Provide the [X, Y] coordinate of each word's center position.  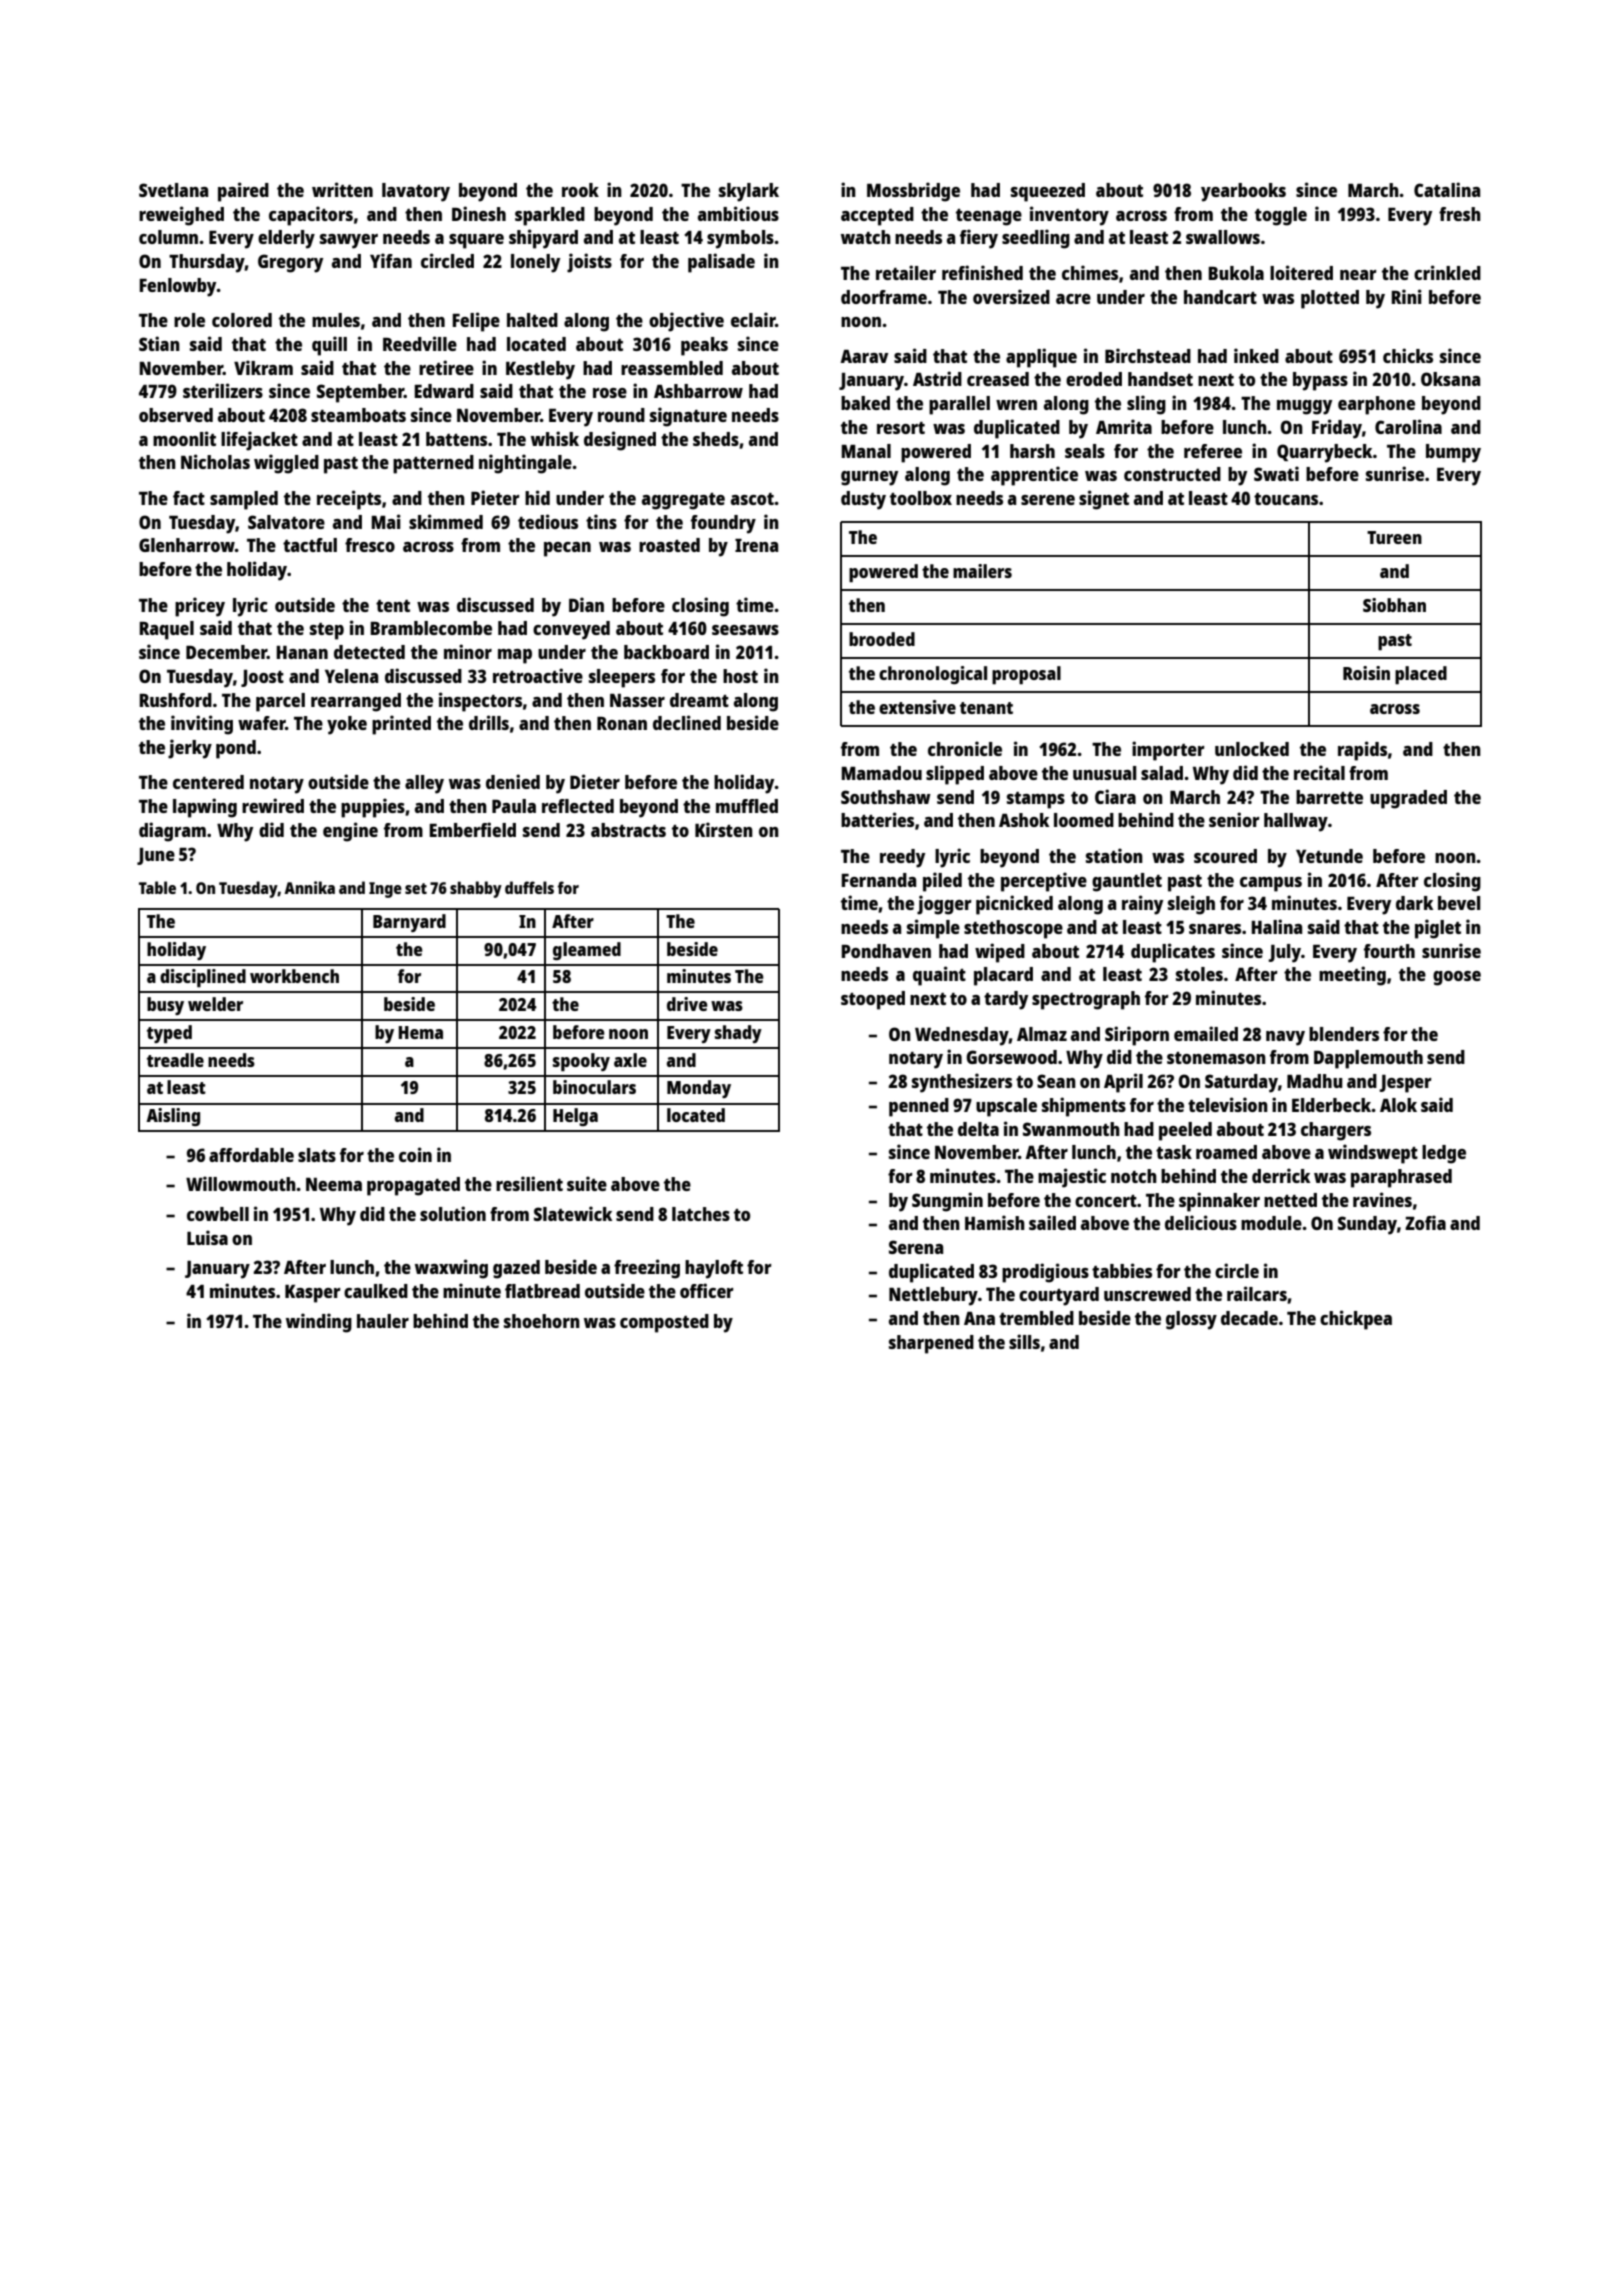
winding [319, 1323]
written [342, 189]
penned [919, 1107]
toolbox [921, 498]
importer [1168, 751]
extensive [917, 707]
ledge [1444, 1154]
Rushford [175, 700]
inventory [1069, 216]
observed [176, 415]
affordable [251, 1155]
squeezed [1048, 192]
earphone [1376, 405]
